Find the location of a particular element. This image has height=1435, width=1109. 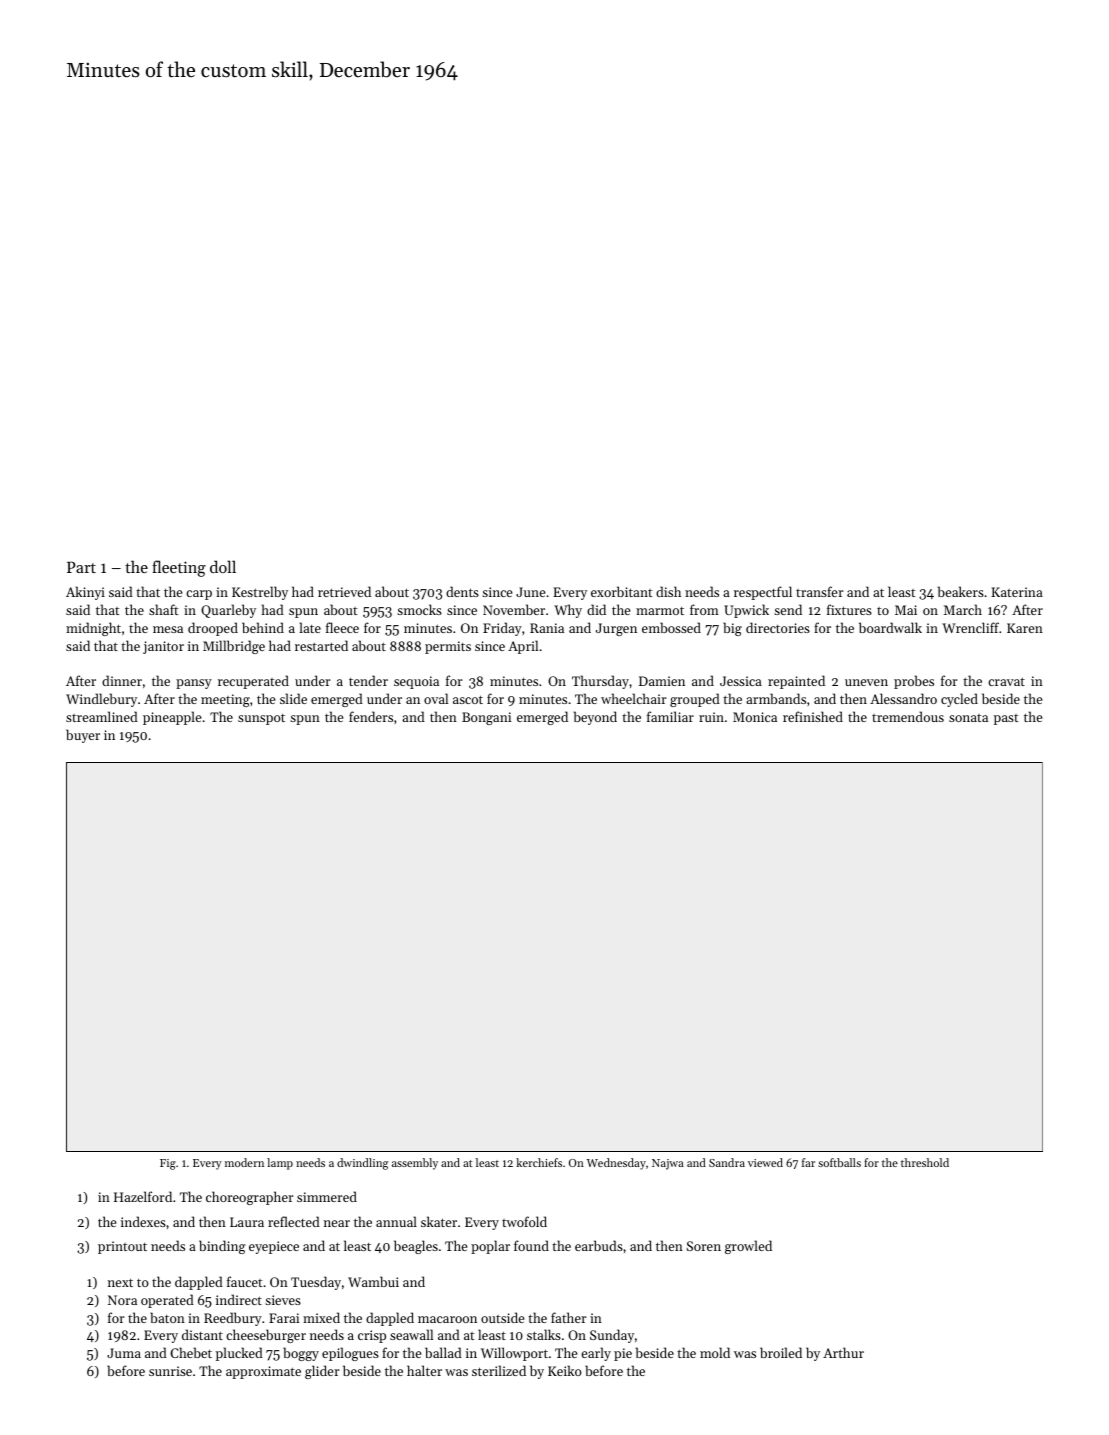

tremendous is located at coordinates (908, 716).
